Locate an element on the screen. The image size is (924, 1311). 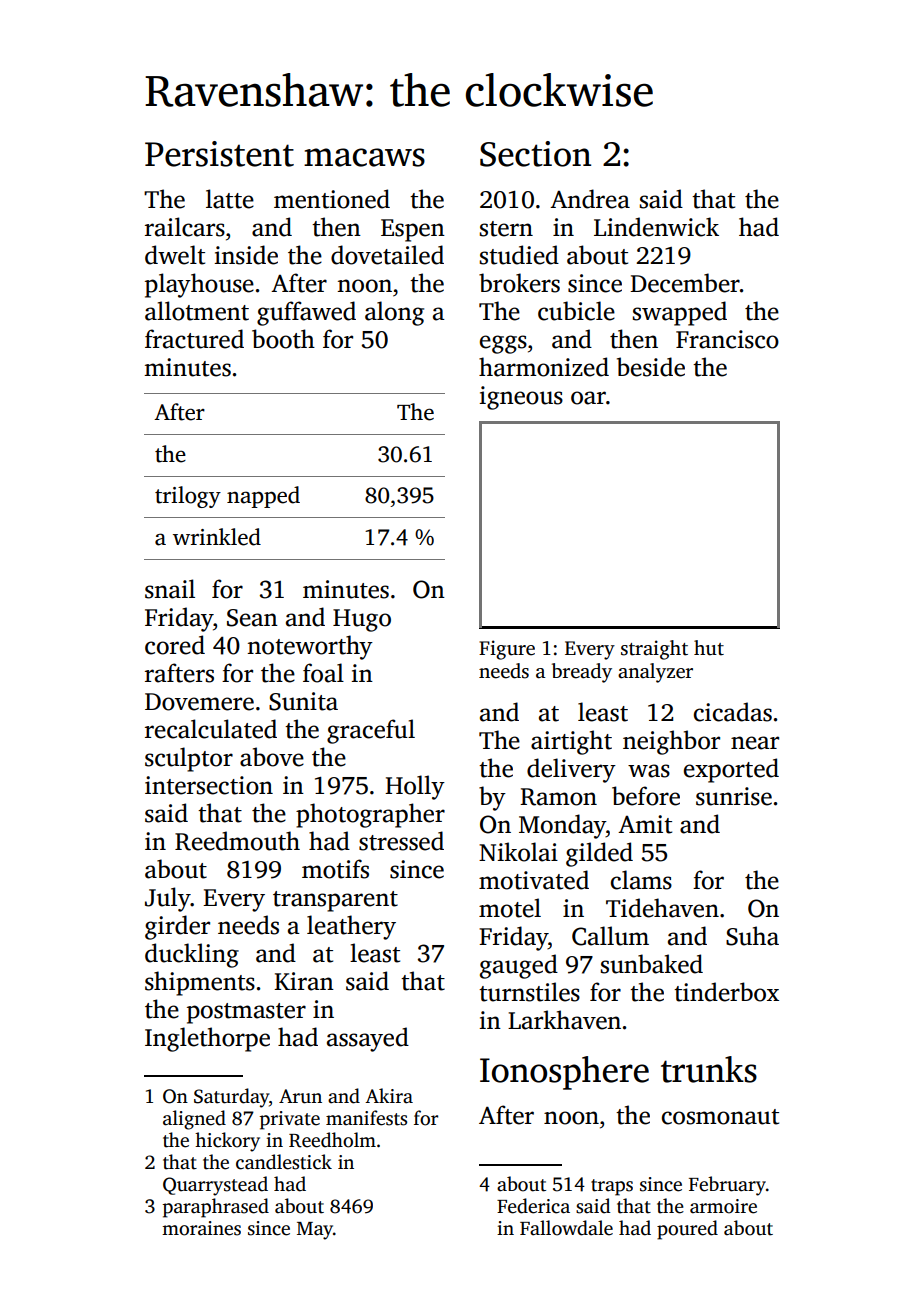
Francisco is located at coordinates (727, 339).
